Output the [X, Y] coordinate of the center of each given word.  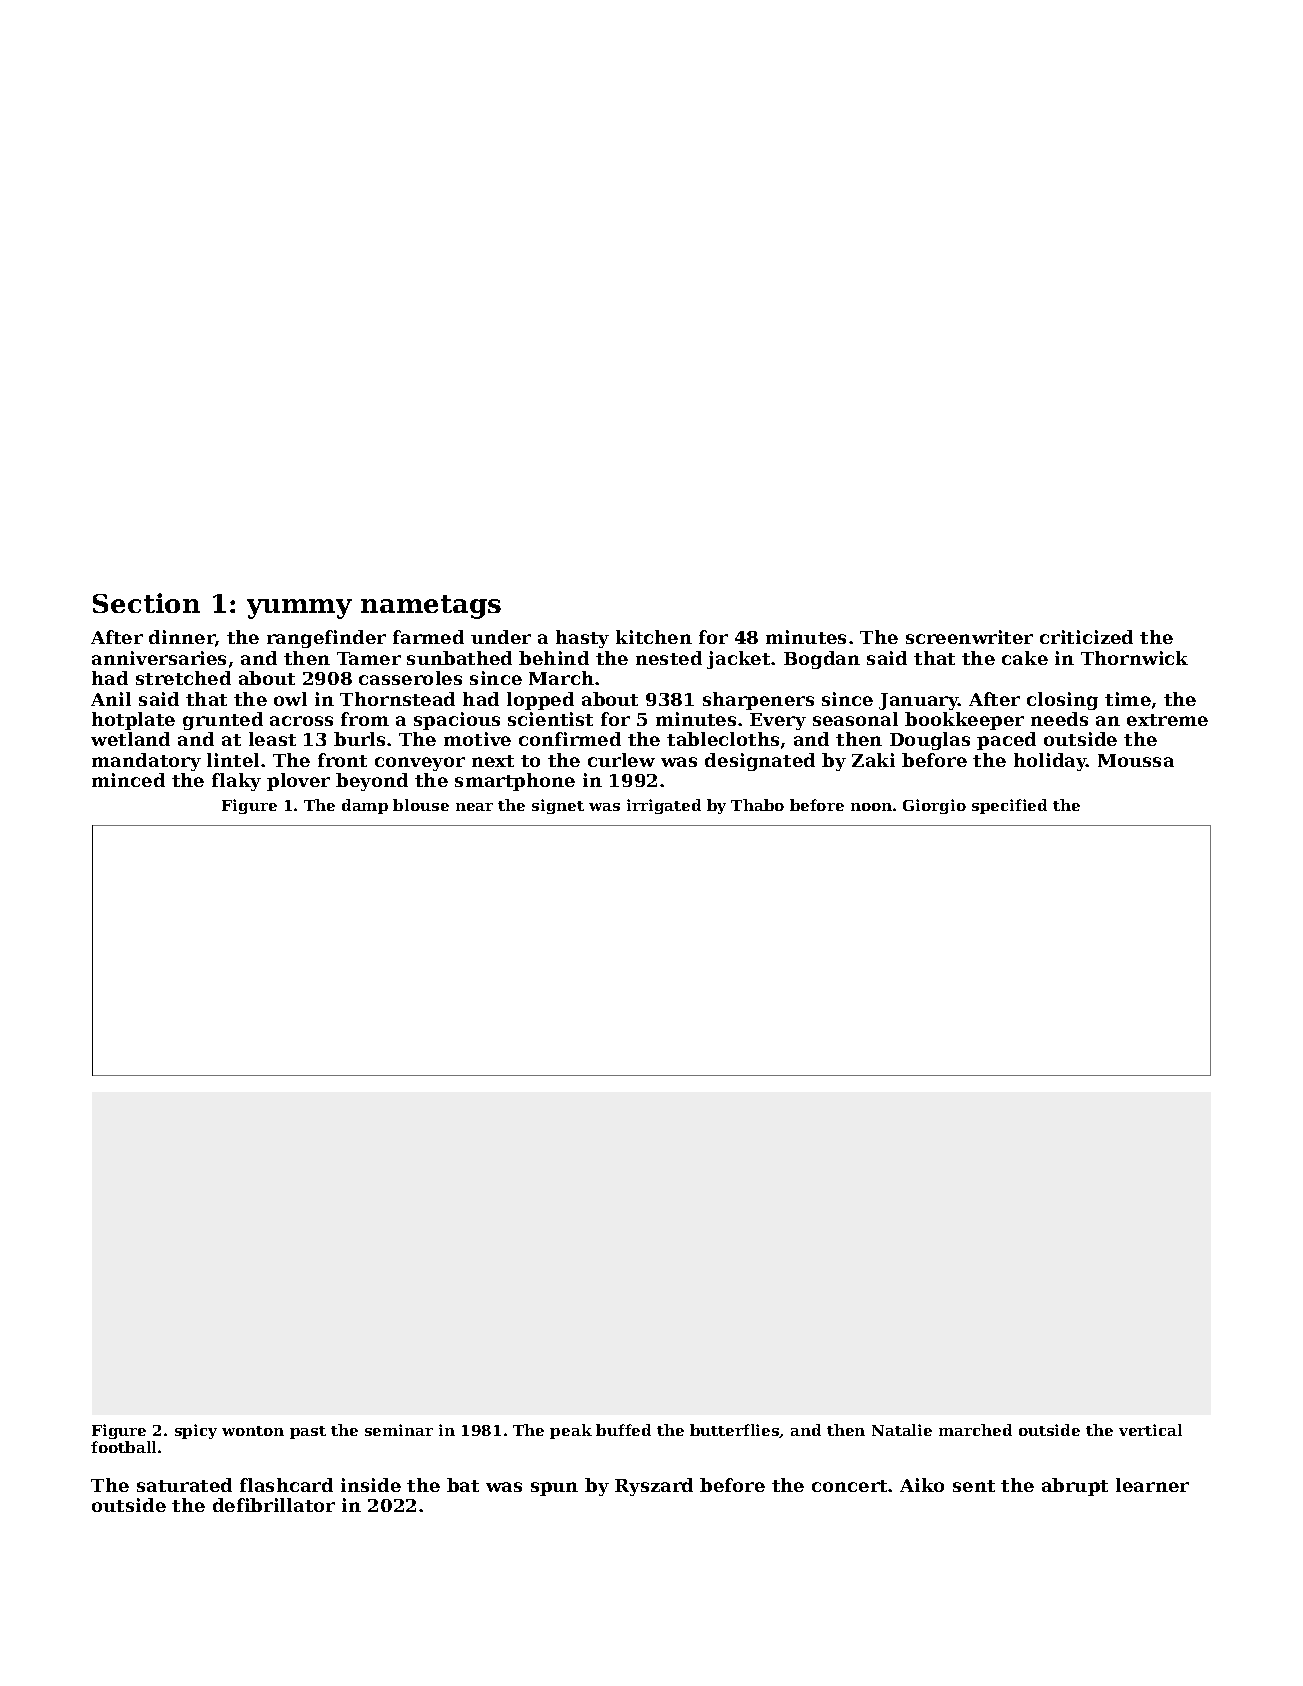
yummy [299, 609]
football [123, 1447]
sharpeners [758, 701]
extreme [1167, 720]
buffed [623, 1430]
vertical [1150, 1430]
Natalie [902, 1430]
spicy [196, 1431]
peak [571, 1431]
